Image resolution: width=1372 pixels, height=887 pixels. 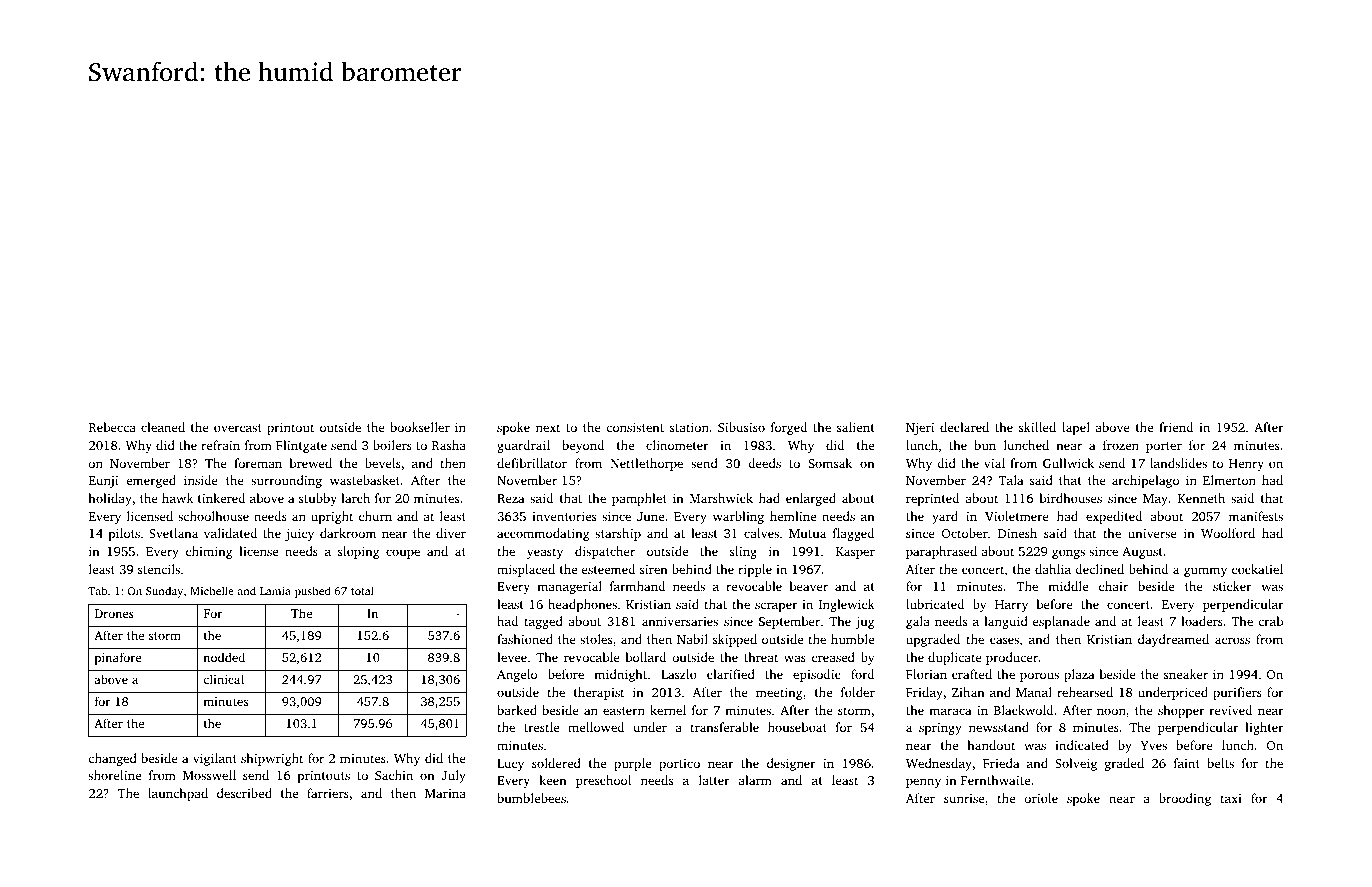 I want to click on cockatiel, so click(x=1257, y=569).
